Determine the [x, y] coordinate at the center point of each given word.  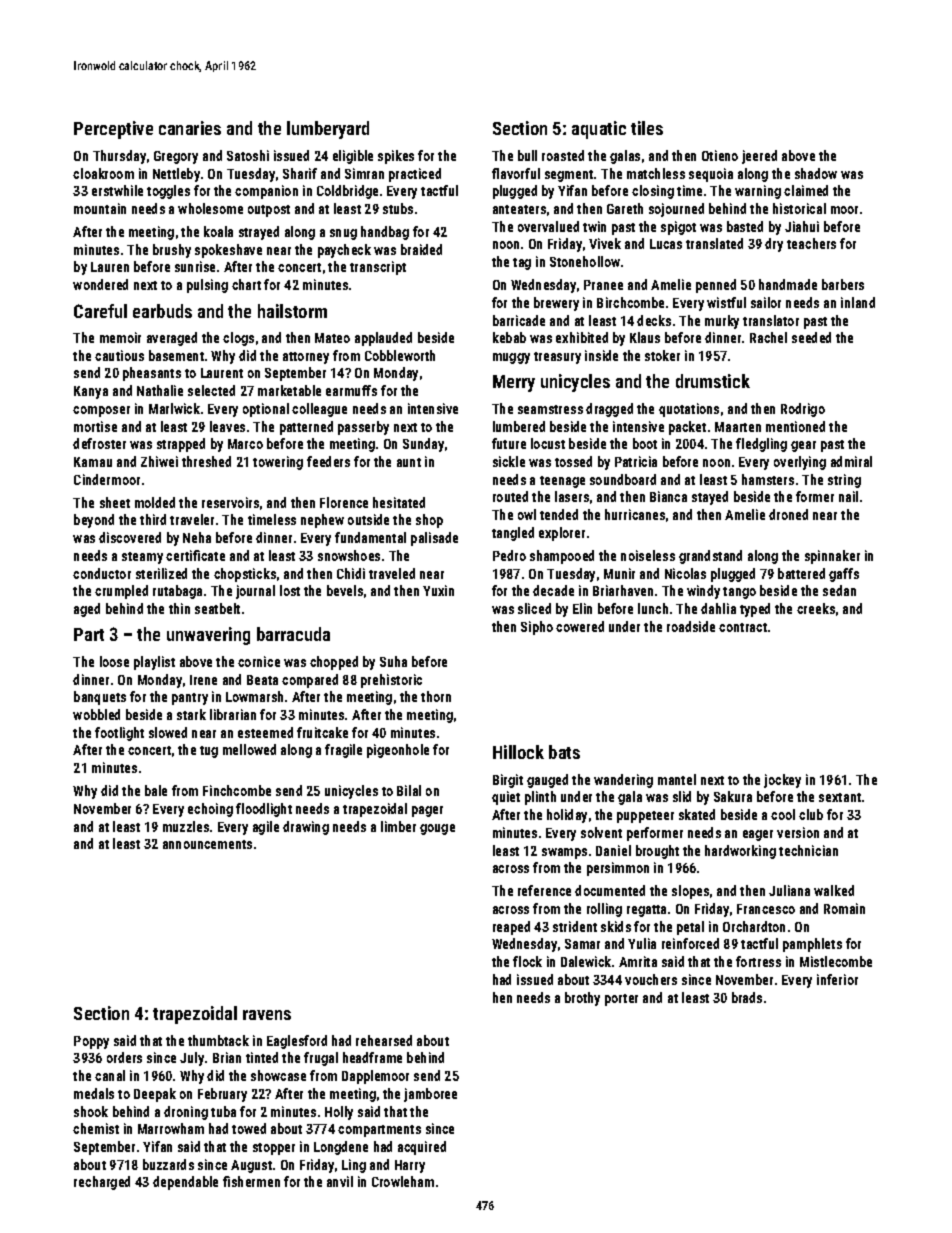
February [222, 1095]
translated [714, 243]
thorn [436, 696]
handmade [788, 284]
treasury [557, 358]
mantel [677, 779]
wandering [623, 781]
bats [564, 752]
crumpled [121, 592]
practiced [415, 175]
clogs [238, 339]
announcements [207, 844]
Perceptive [113, 130]
